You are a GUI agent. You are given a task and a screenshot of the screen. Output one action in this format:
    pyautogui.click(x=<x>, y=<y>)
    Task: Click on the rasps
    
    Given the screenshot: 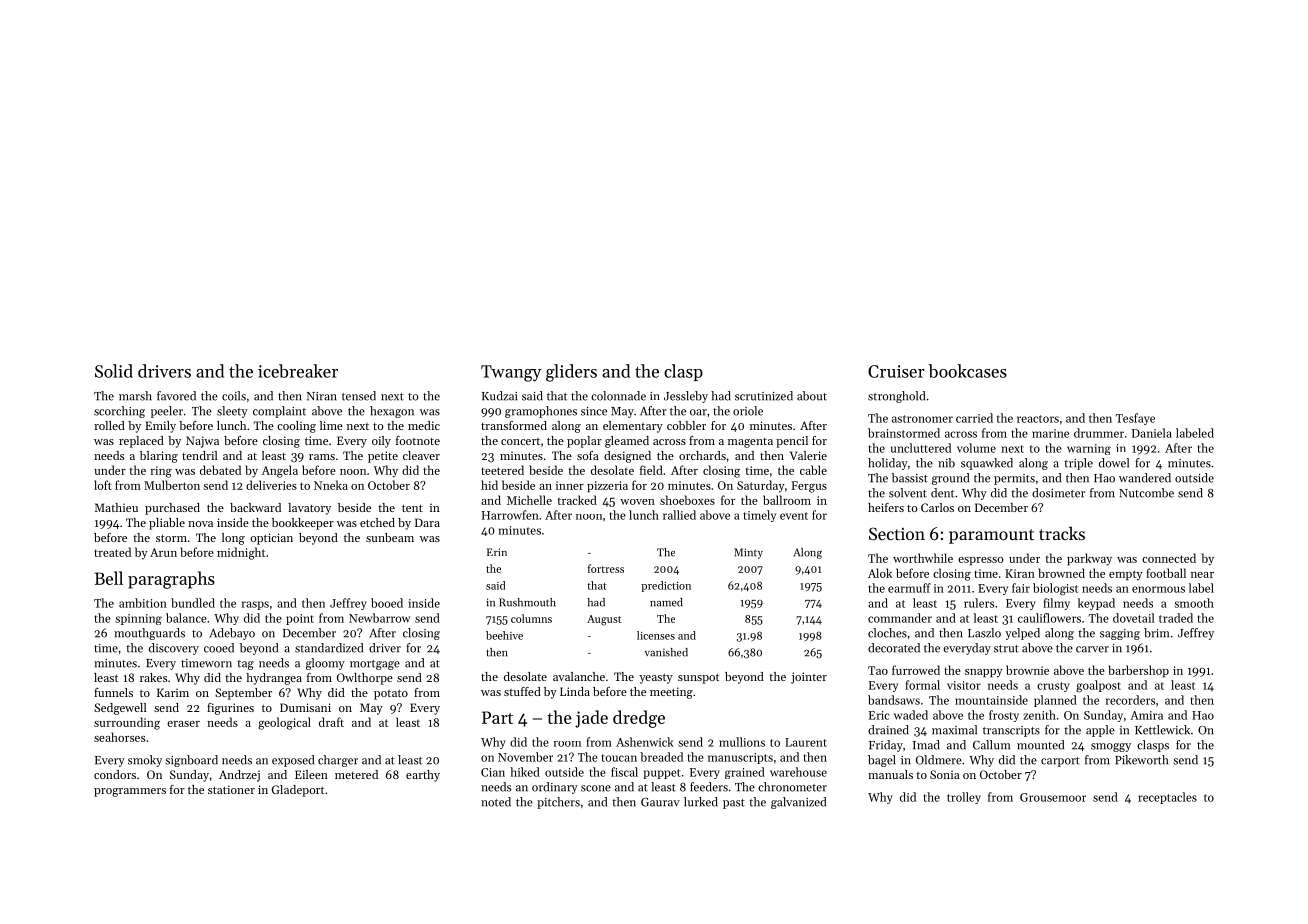 What is the action you would take?
    pyautogui.click(x=255, y=605)
